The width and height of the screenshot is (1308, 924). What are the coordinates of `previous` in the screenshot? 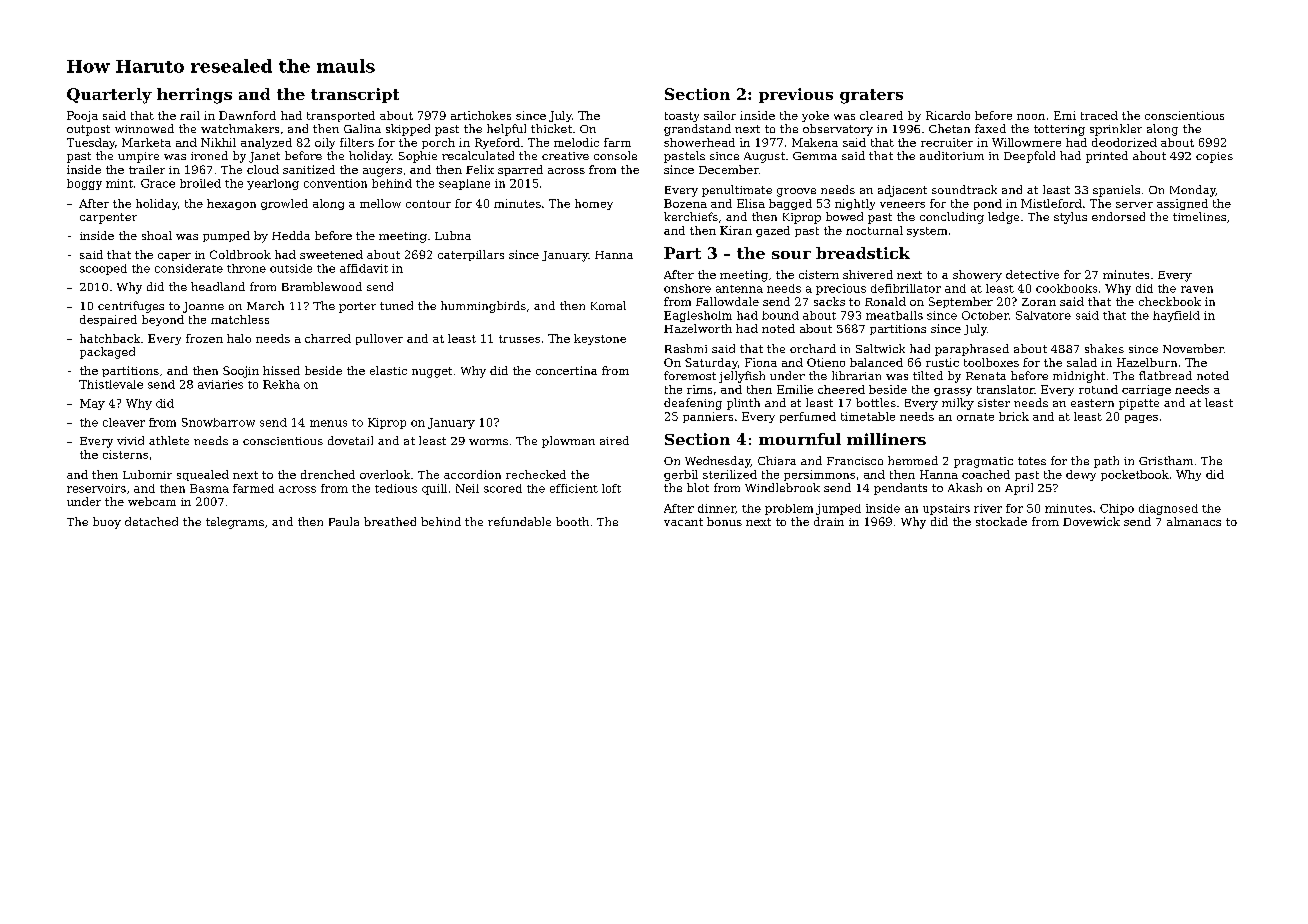 It's located at (796, 95).
